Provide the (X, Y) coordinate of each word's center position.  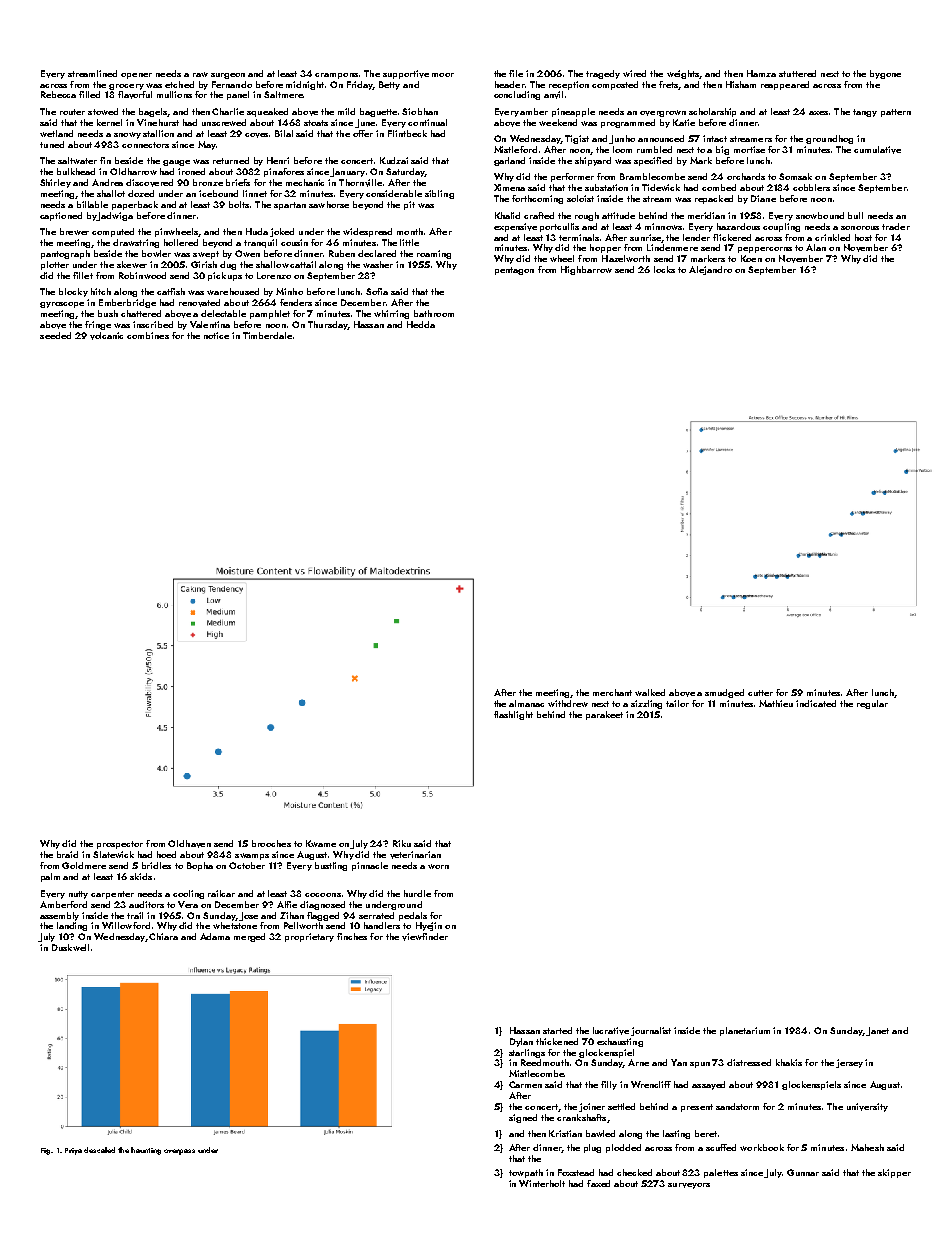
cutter (760, 693)
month (410, 231)
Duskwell (70, 947)
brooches (271, 843)
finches (352, 936)
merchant (612, 692)
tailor (677, 703)
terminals (579, 237)
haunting (146, 1151)
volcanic (106, 336)
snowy (127, 135)
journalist (651, 1031)
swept (206, 255)
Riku (402, 843)
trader (896, 226)
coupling (781, 227)
